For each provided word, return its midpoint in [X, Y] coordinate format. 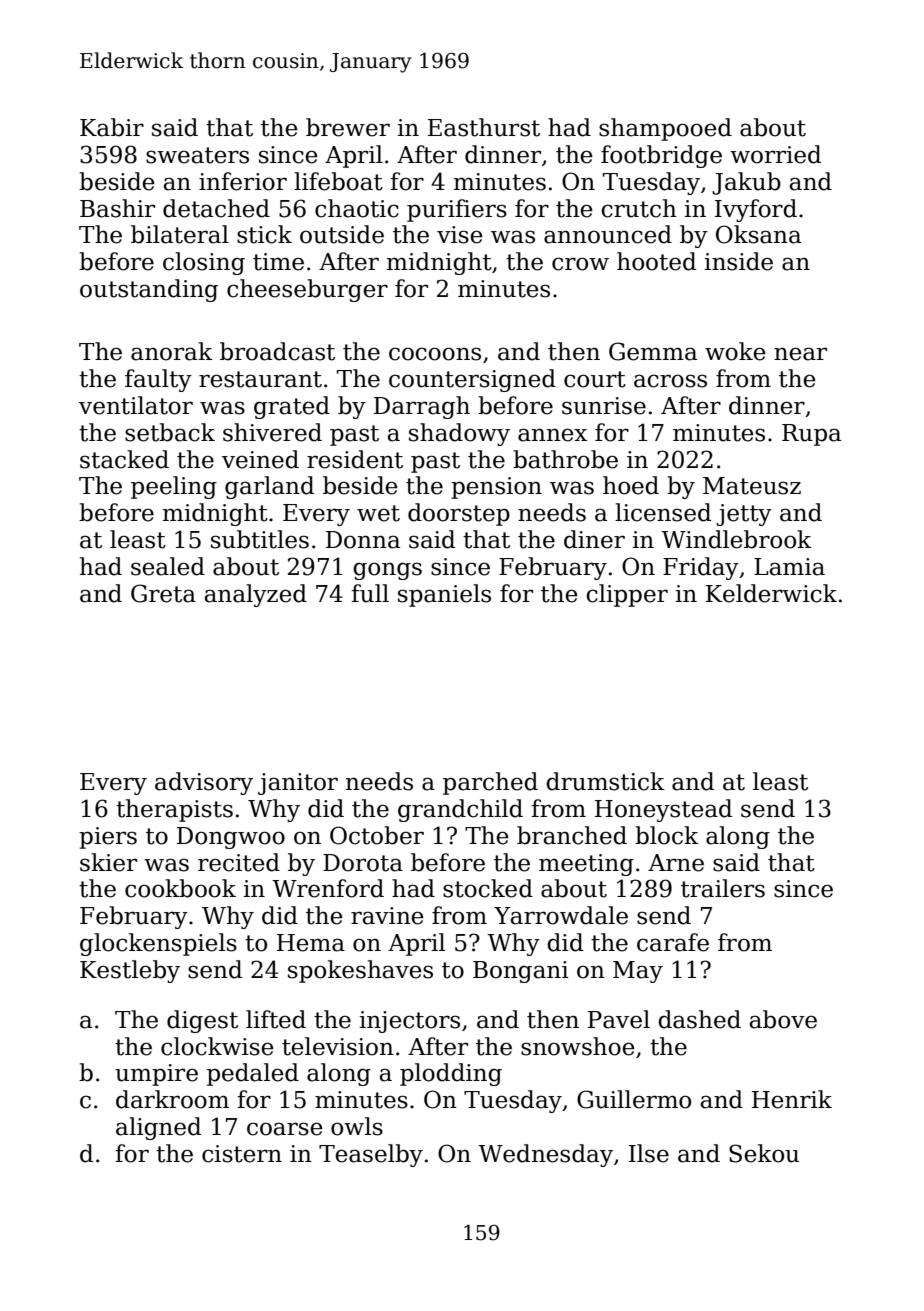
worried [775, 154]
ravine [387, 916]
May [638, 972]
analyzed [255, 595]
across [670, 381]
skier [108, 862]
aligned [158, 1128]
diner [594, 539]
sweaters [197, 155]
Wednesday [545, 1155]
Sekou [764, 1153]
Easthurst [484, 127]
